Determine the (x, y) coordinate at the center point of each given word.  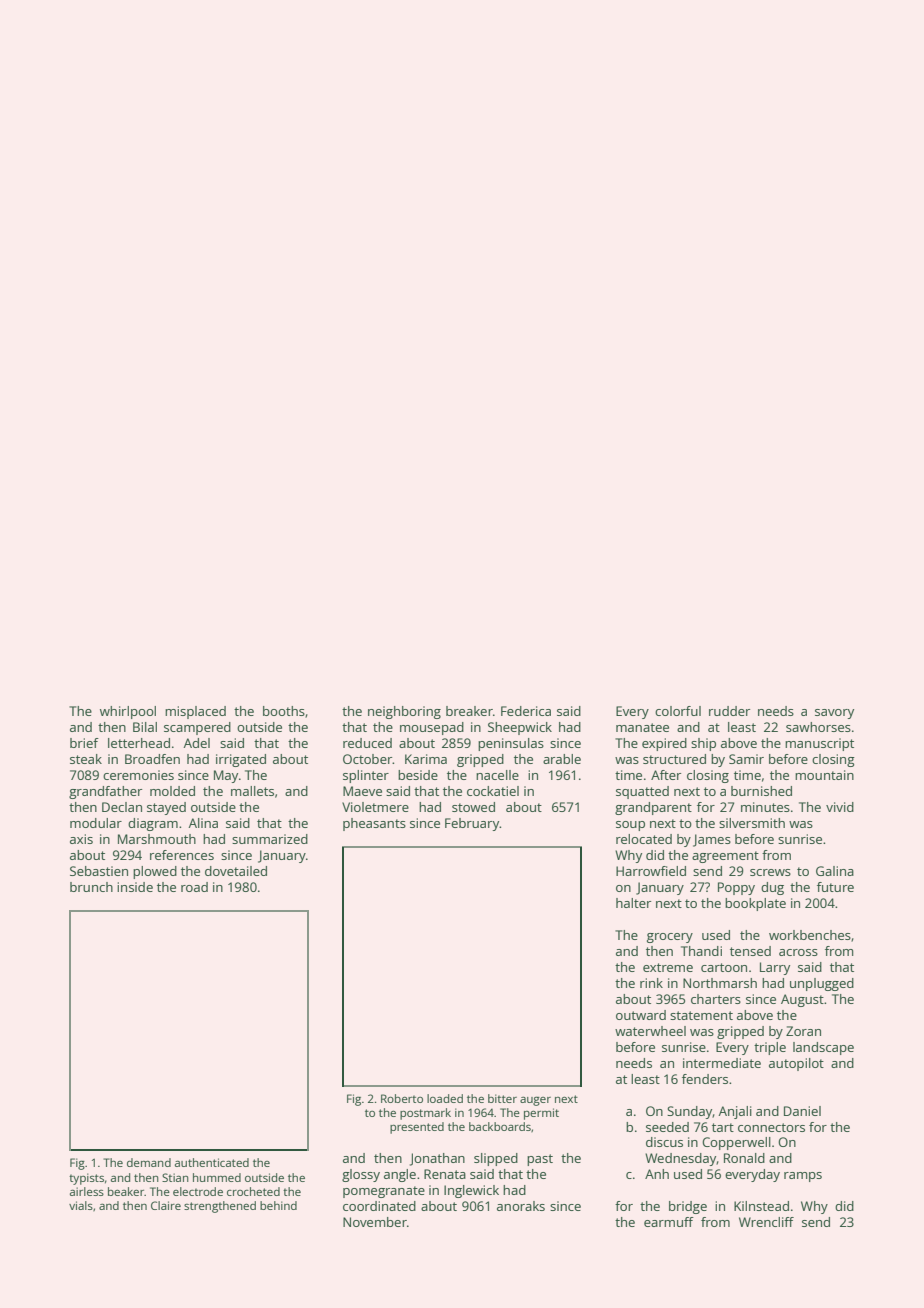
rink (651, 983)
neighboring (404, 712)
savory (834, 714)
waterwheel (650, 1031)
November (375, 1222)
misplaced (195, 712)
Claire (166, 1205)
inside (135, 887)
